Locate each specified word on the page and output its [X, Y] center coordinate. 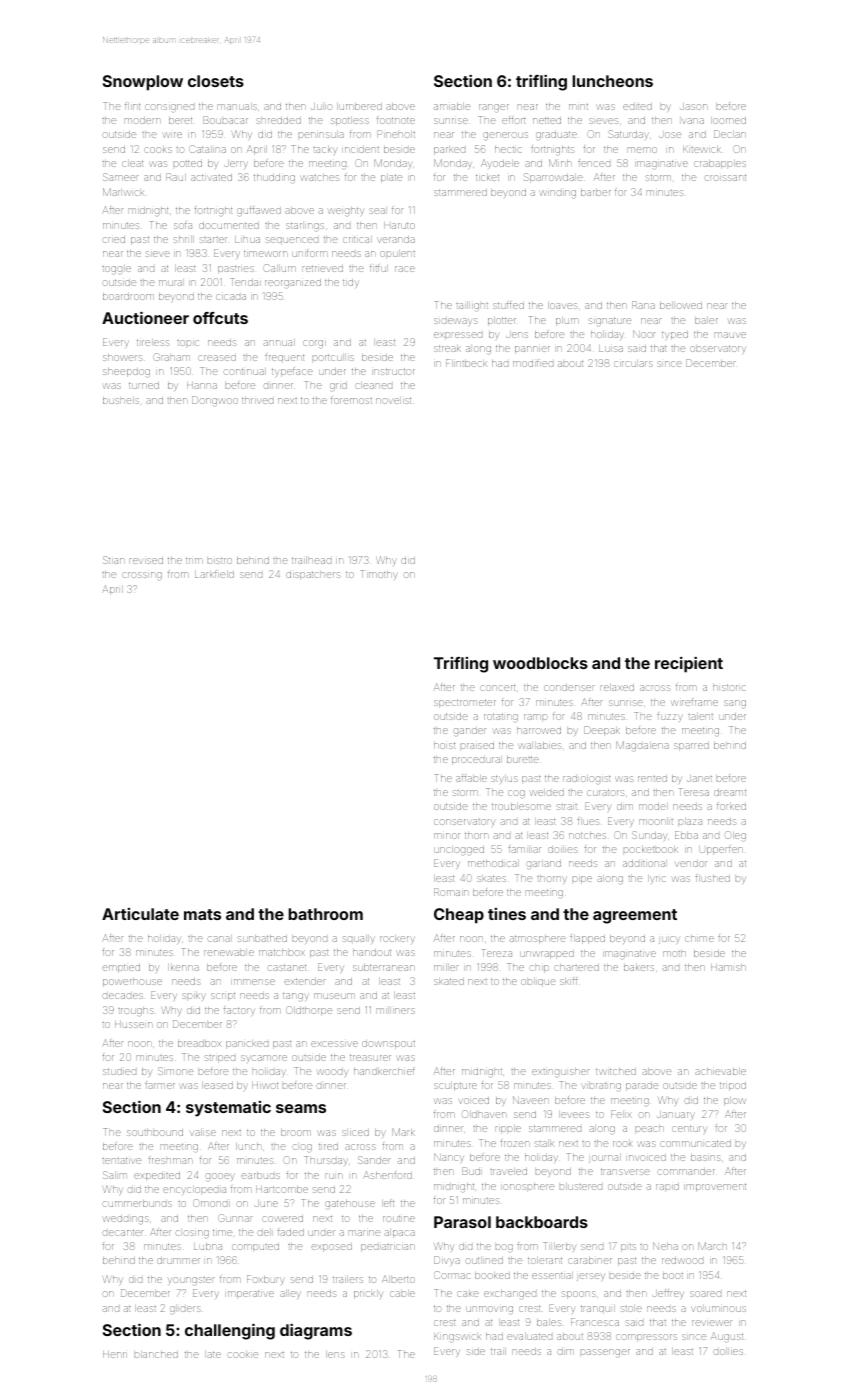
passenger [605, 1353]
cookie [243, 1354]
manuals [237, 106]
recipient [689, 664]
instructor [393, 372]
